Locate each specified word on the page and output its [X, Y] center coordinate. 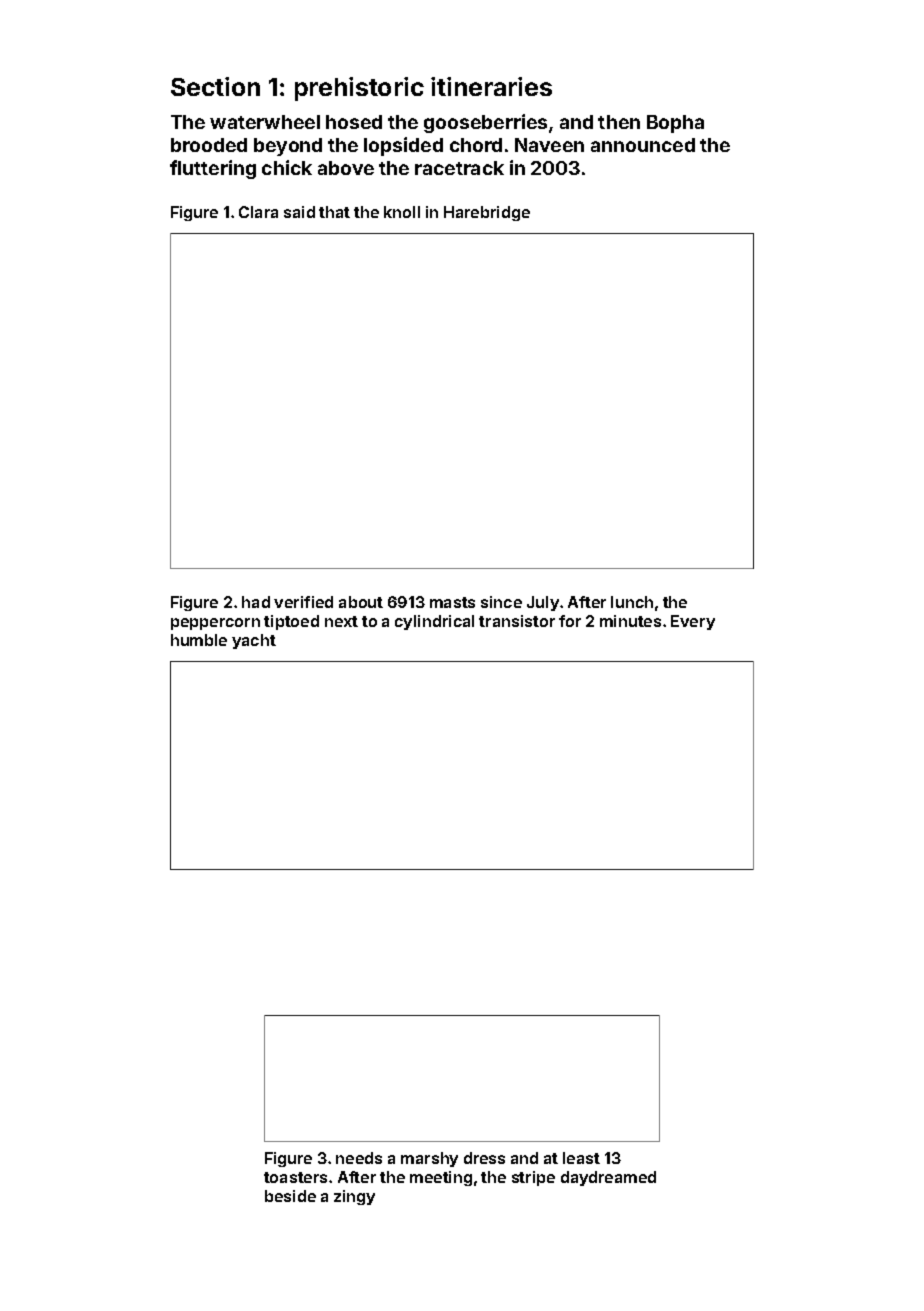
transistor [517, 621]
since [501, 602]
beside [290, 1196]
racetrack [459, 168]
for [570, 621]
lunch [632, 602]
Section [215, 86]
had [256, 602]
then [619, 122]
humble [199, 640]
